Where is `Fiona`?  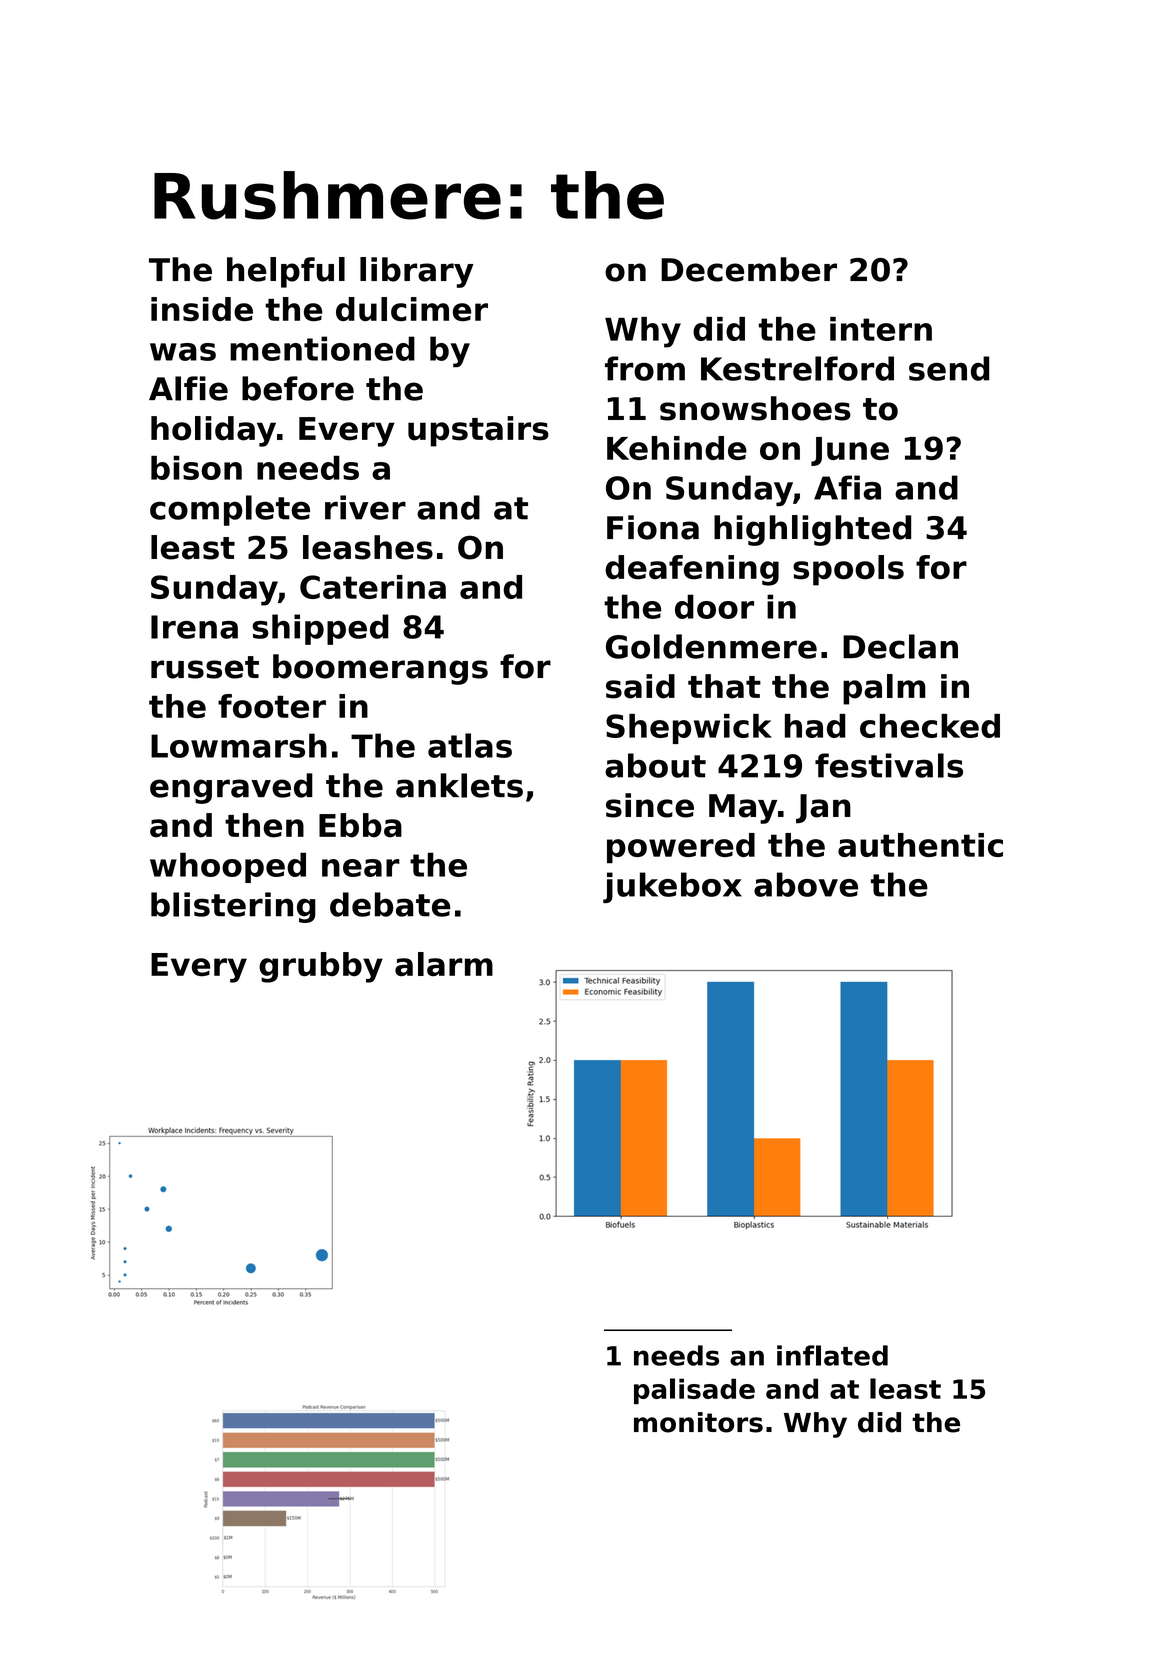
Fiona is located at coordinates (653, 527).
